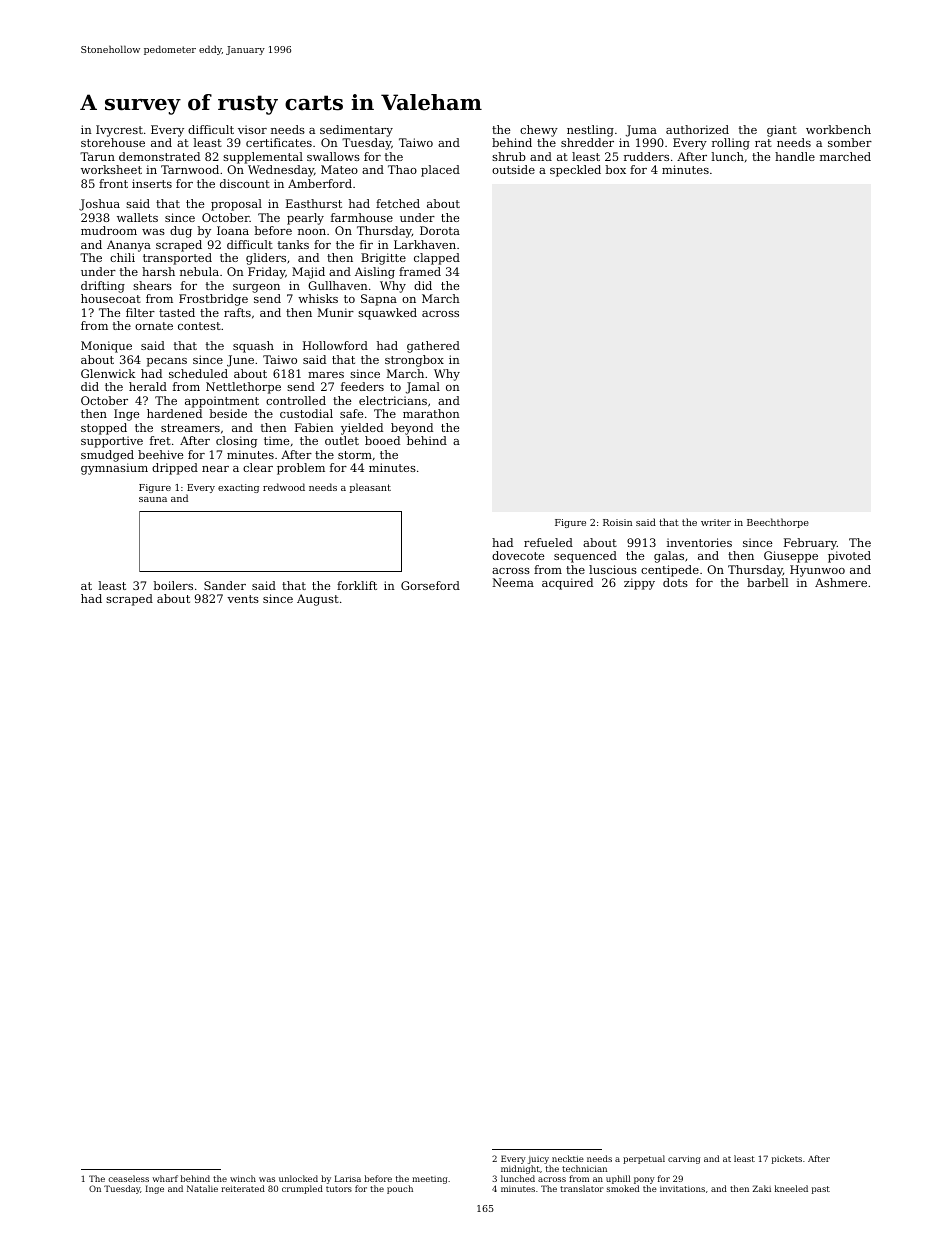  I want to click on translator, so click(581, 1188).
